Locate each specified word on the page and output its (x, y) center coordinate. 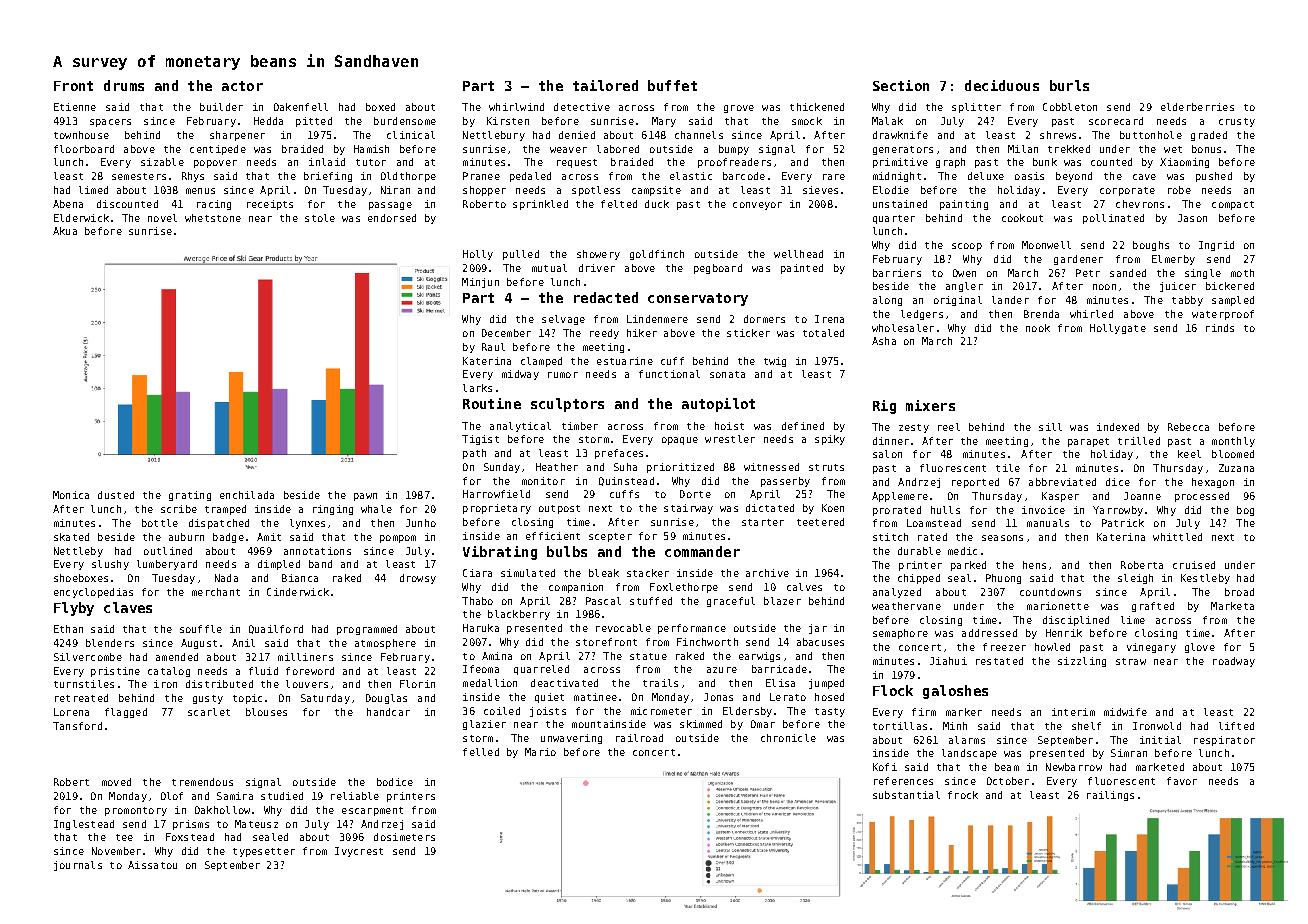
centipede (218, 150)
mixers (930, 405)
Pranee (481, 176)
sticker (748, 333)
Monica (71, 495)
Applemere (900, 497)
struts (826, 467)
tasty (830, 712)
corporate (1127, 191)
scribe (179, 509)
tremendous (202, 782)
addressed (989, 633)
